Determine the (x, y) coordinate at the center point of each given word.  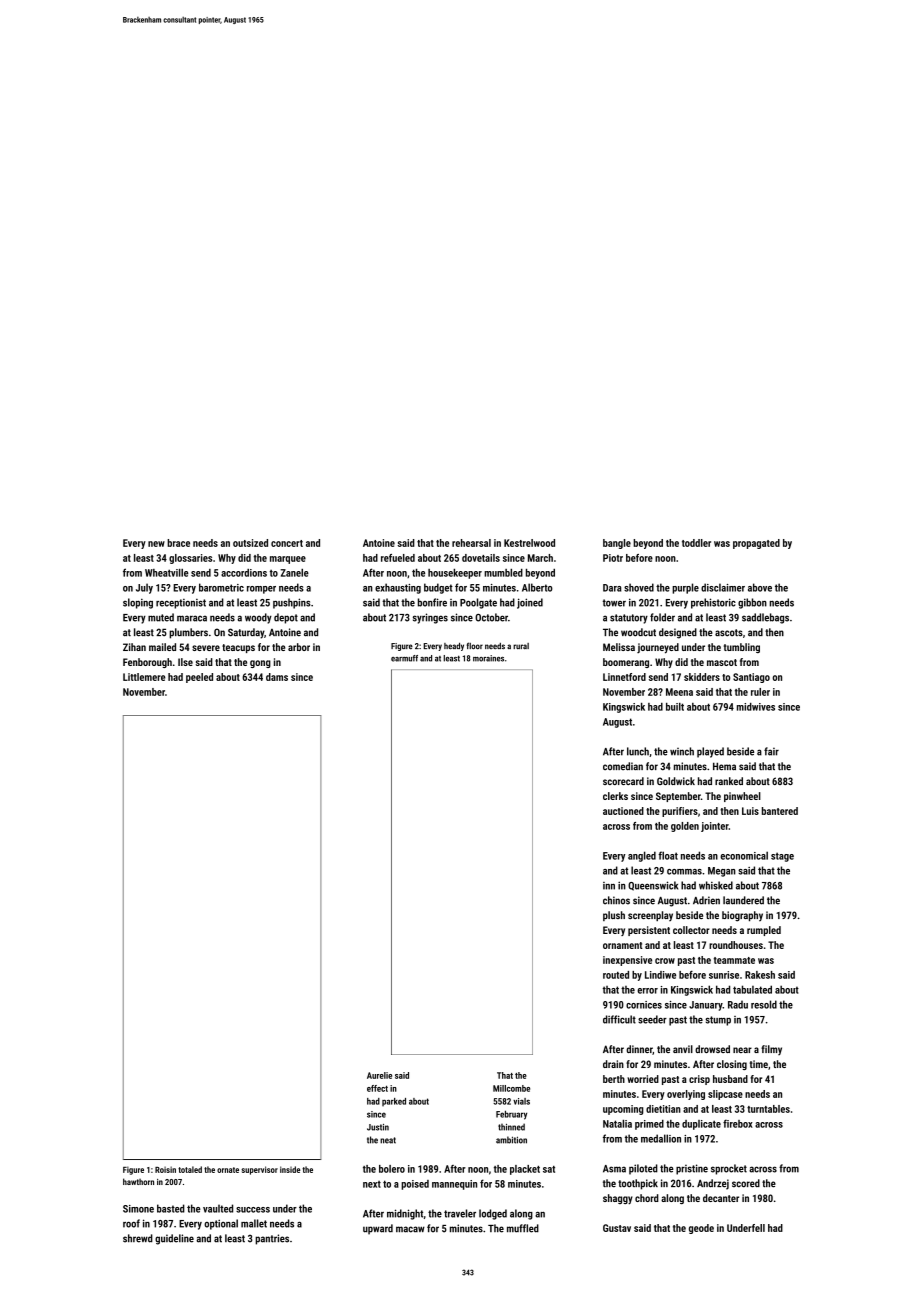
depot (286, 618)
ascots (729, 633)
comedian (623, 766)
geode (701, 1229)
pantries (272, 1239)
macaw (410, 1229)
